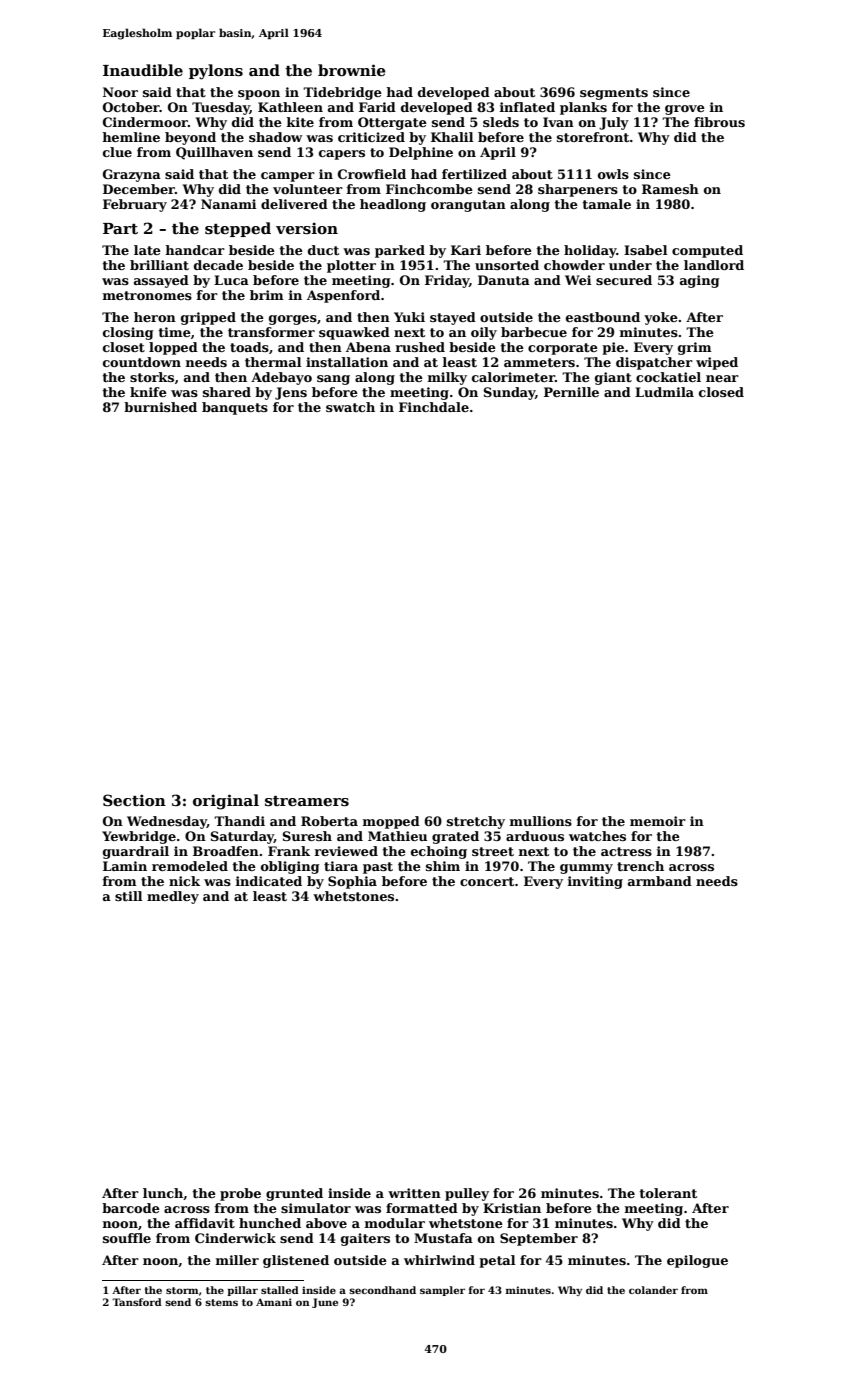 This image has height=1400, width=849. What do you see at coordinates (574, 265) in the image?
I see `chowder` at bounding box center [574, 265].
